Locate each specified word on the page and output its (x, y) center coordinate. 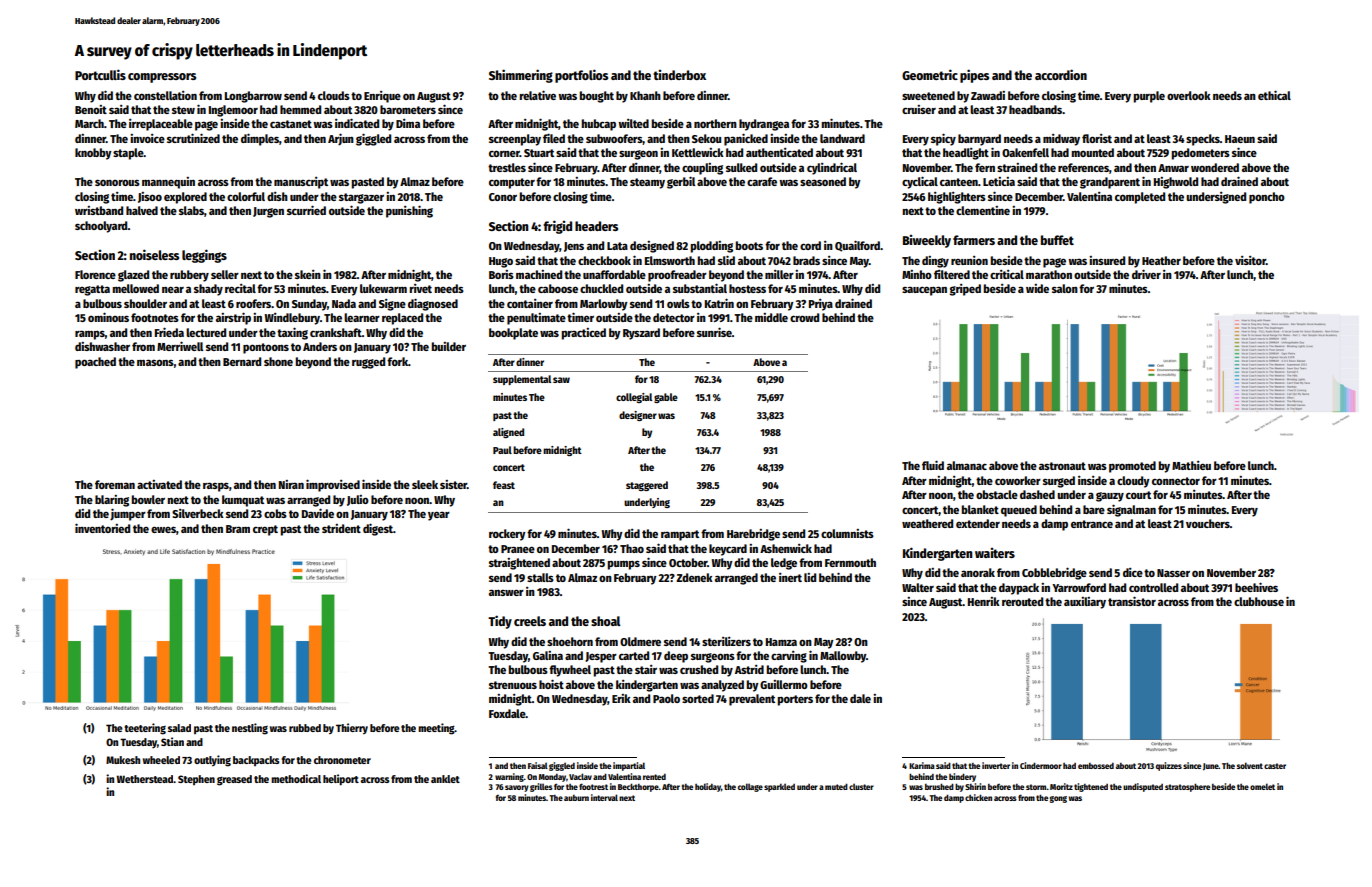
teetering (145, 729)
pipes (974, 76)
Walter (918, 587)
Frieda (169, 332)
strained (1017, 167)
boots (749, 245)
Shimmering (521, 76)
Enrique (382, 97)
